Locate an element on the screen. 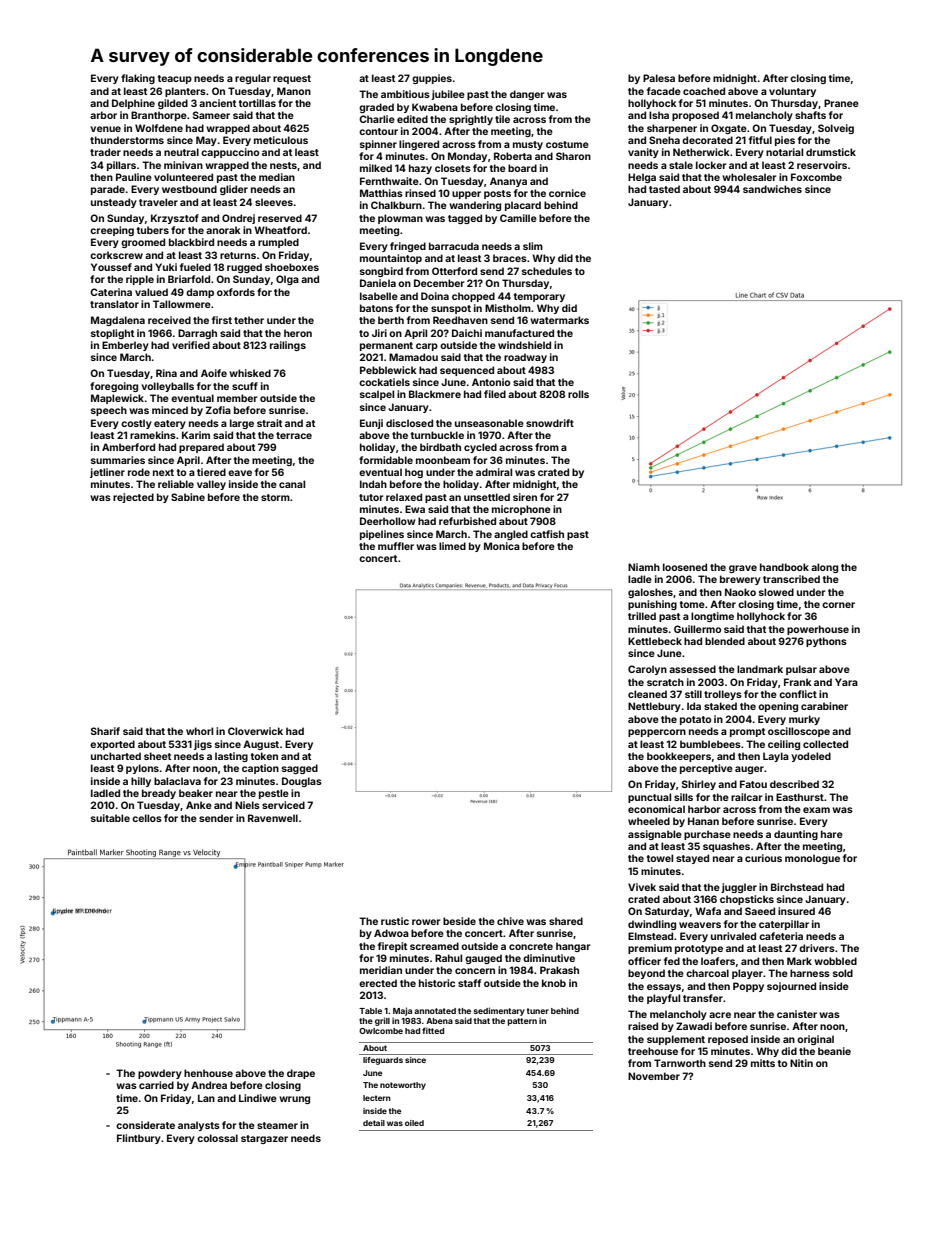 Image resolution: width=952 pixels, height=1233 pixels. limed is located at coordinates (452, 546).
